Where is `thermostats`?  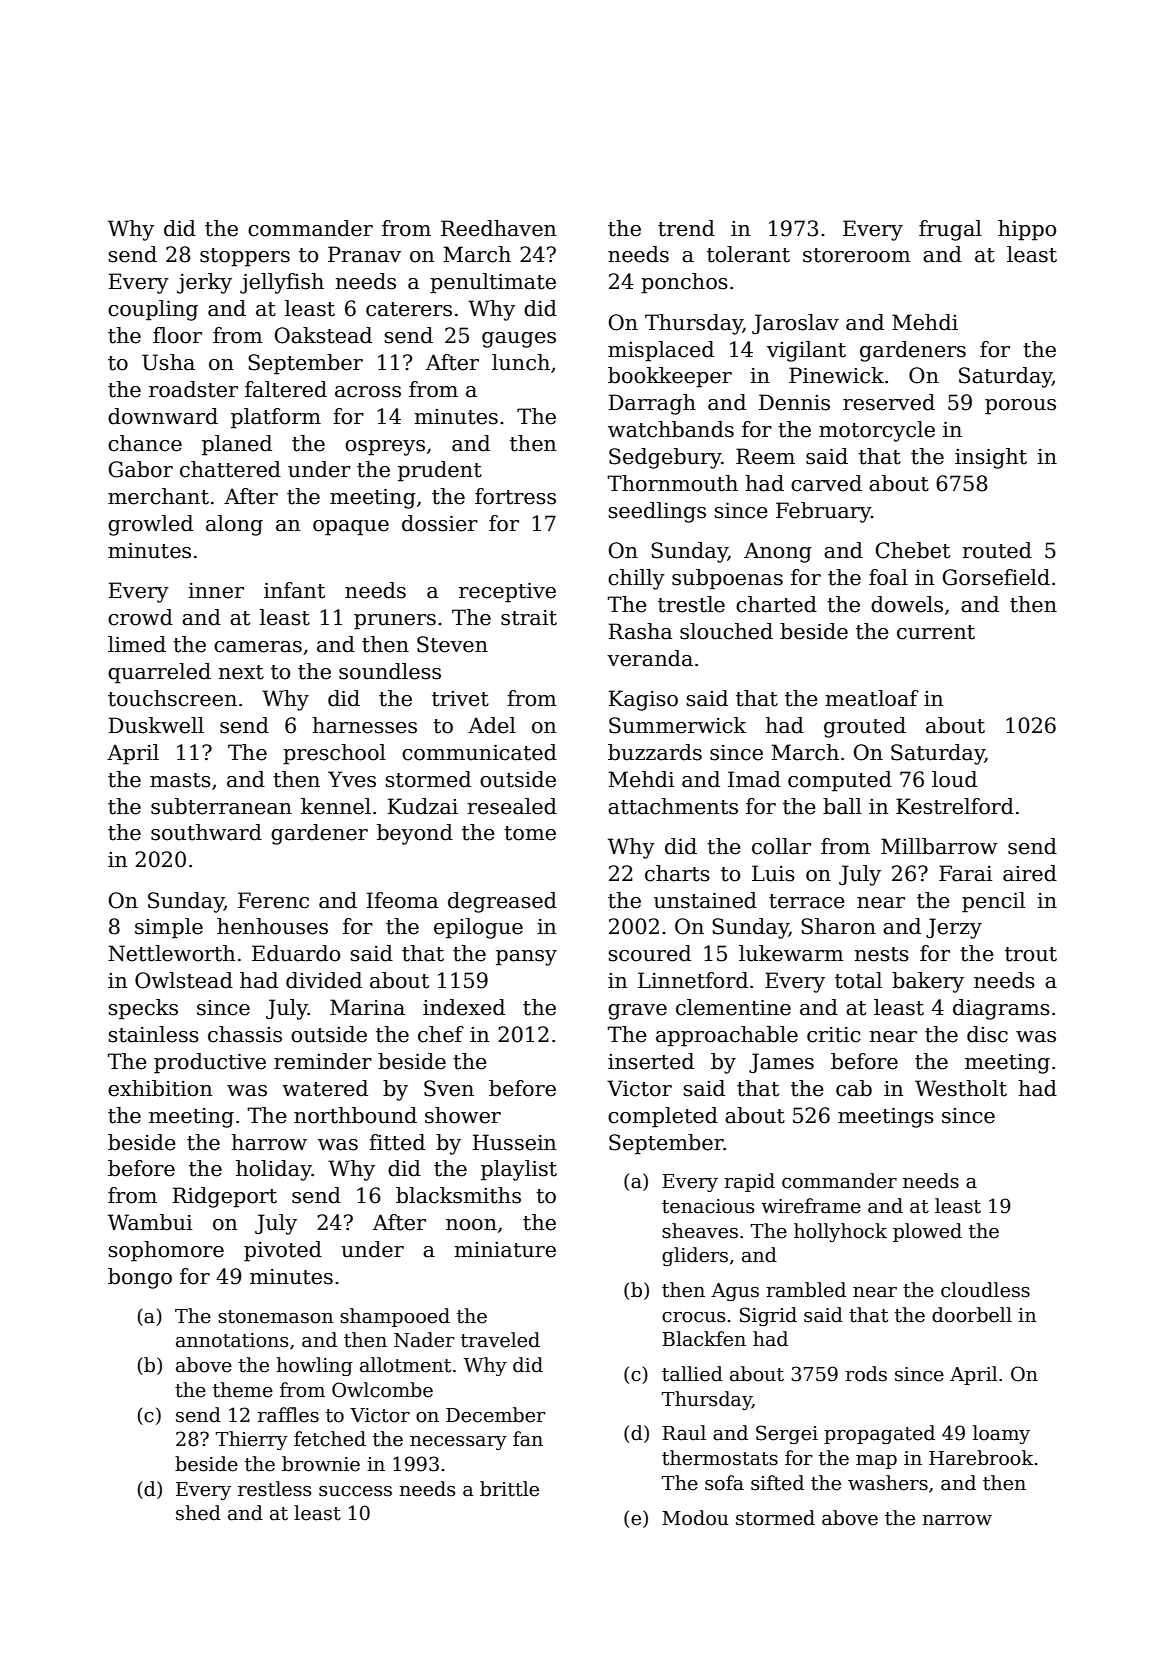
thermostats is located at coordinates (720, 1458).
